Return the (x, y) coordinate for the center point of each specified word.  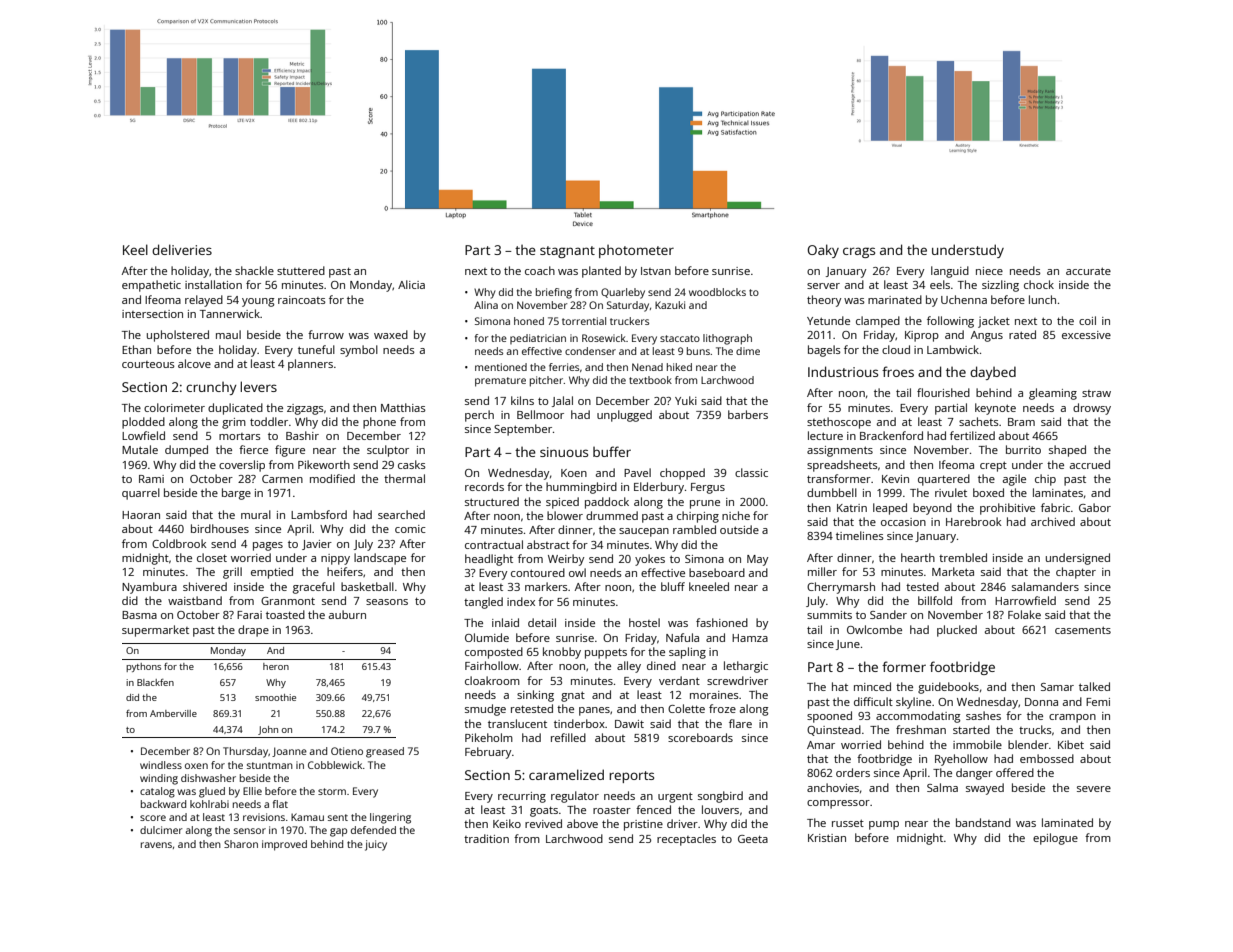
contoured (538, 572)
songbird (720, 797)
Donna (1041, 702)
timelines (860, 535)
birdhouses (220, 528)
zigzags (305, 409)
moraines (714, 695)
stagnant (567, 252)
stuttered (301, 270)
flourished (943, 392)
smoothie (275, 697)
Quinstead (834, 730)
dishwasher (208, 778)
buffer (612, 451)
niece (989, 271)
